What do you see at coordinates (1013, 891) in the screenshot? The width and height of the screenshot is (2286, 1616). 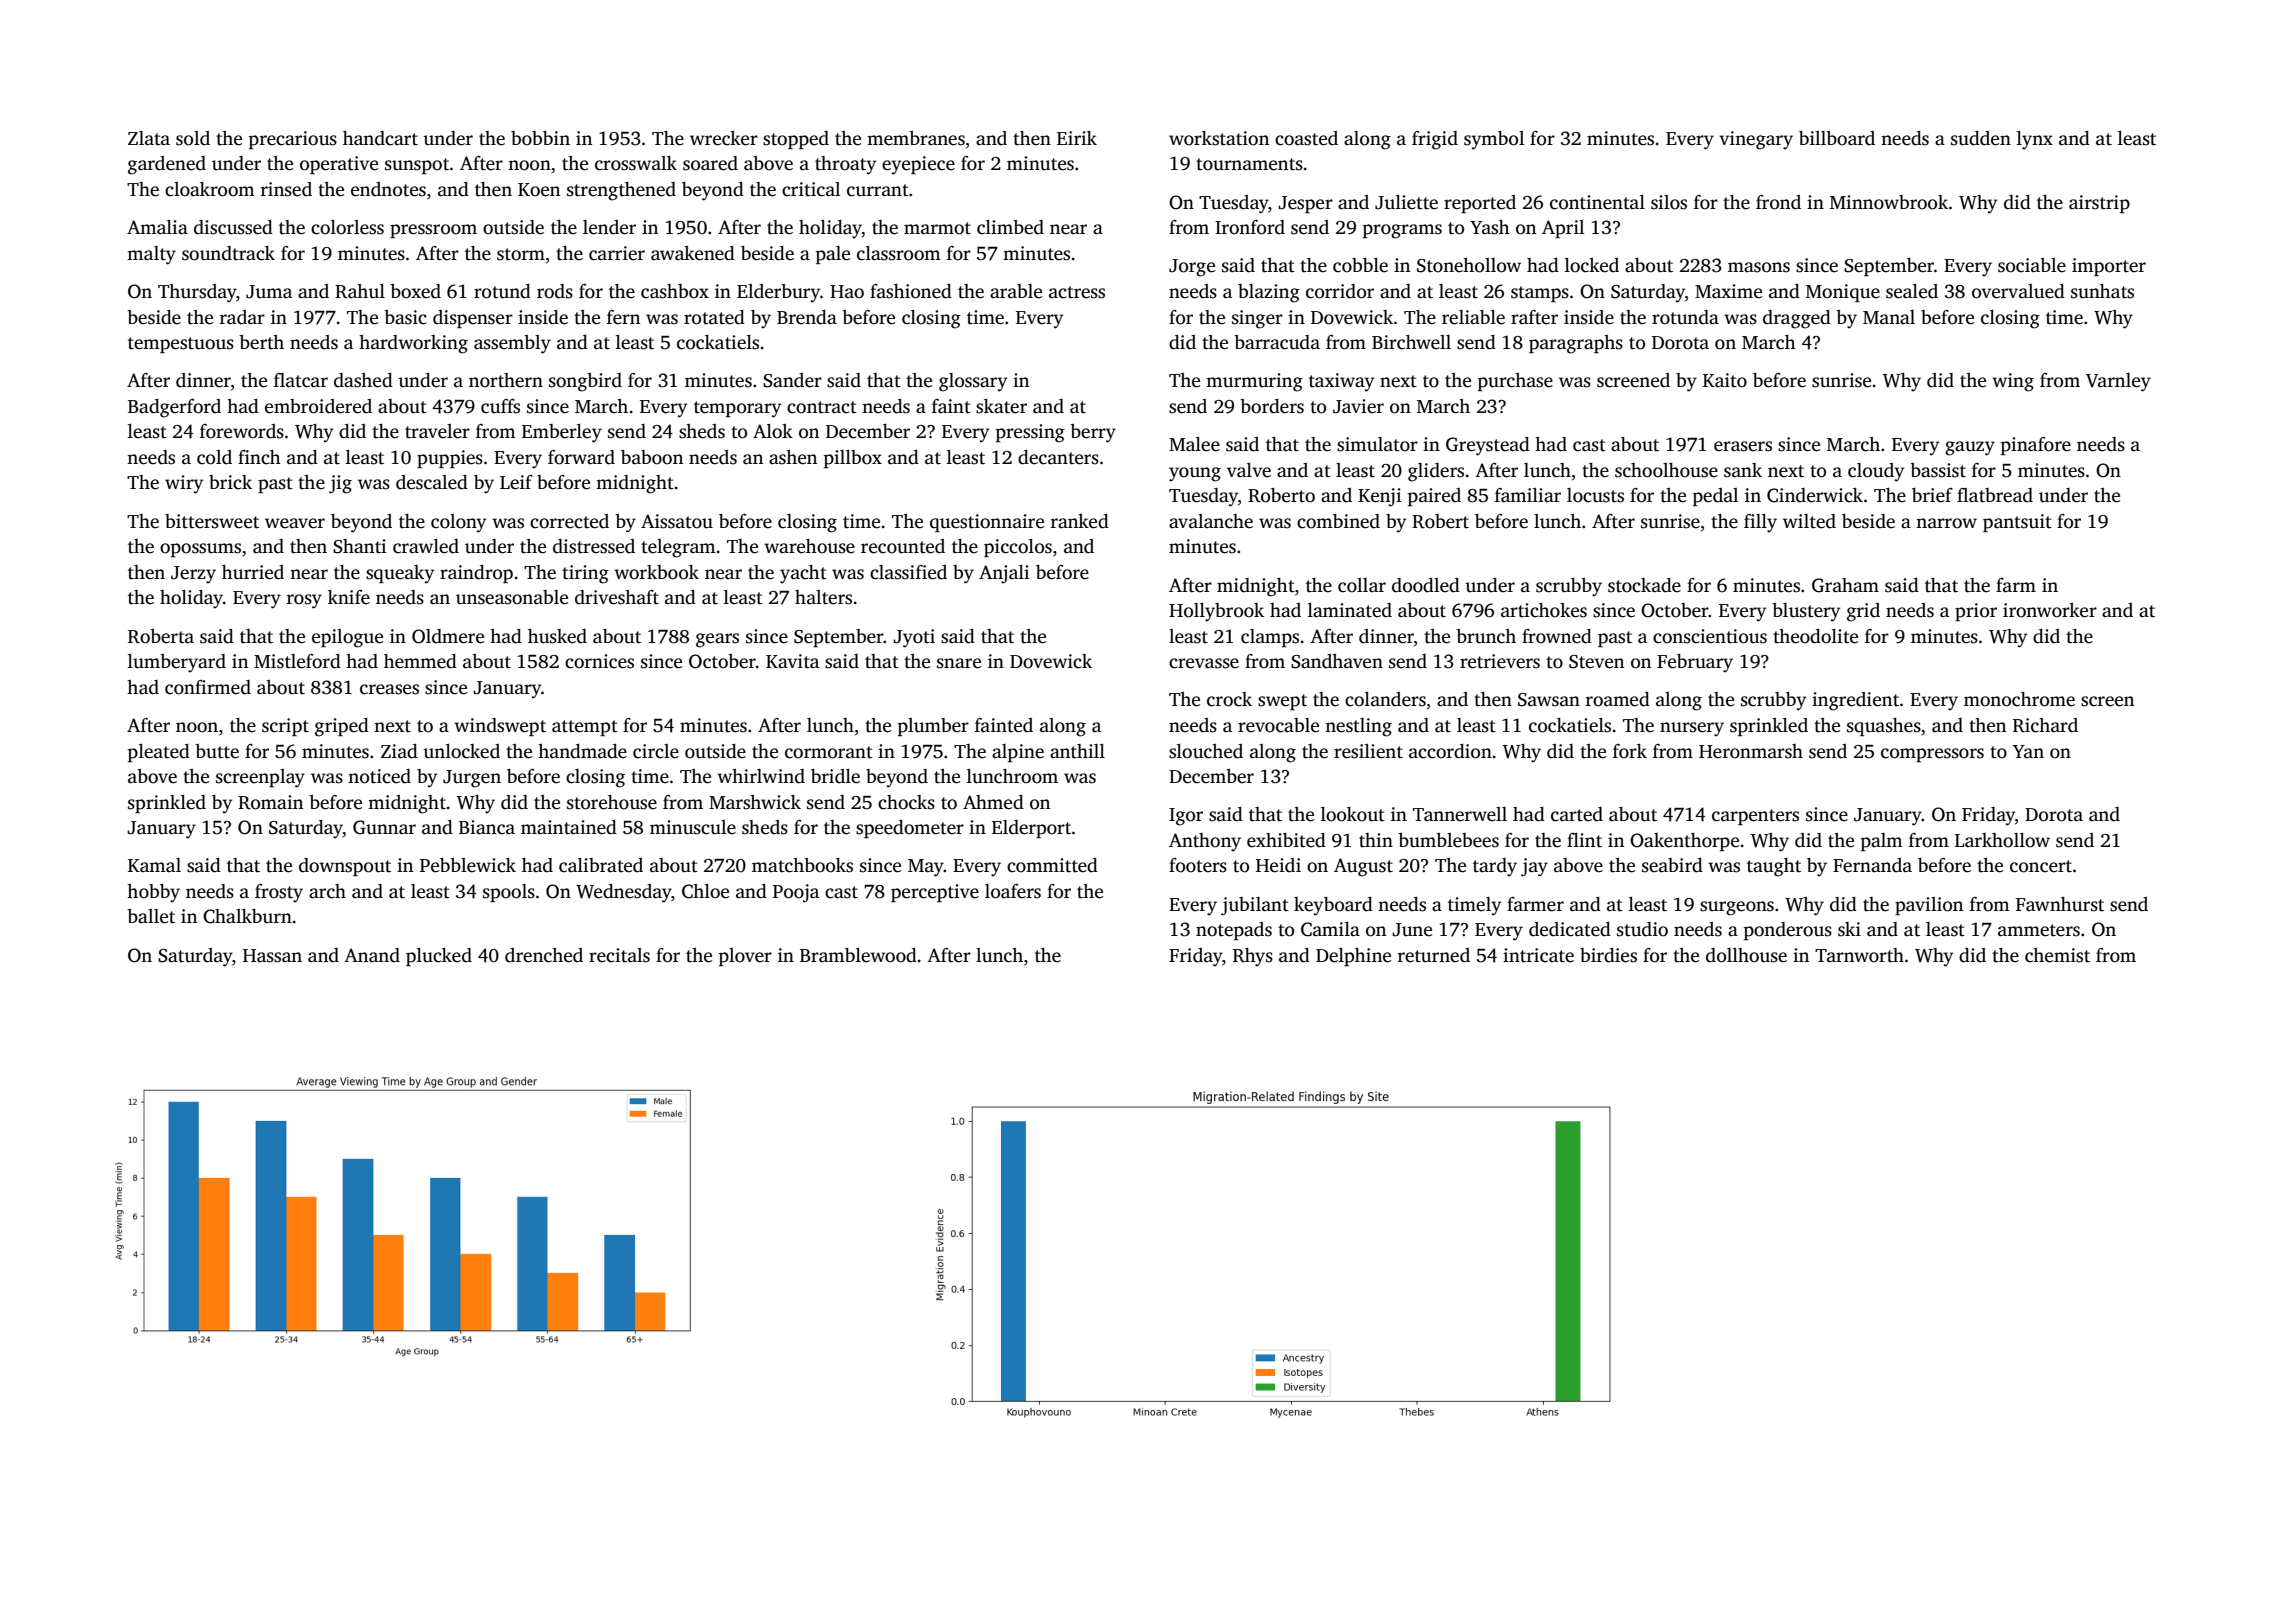 I see `loafers` at bounding box center [1013, 891].
